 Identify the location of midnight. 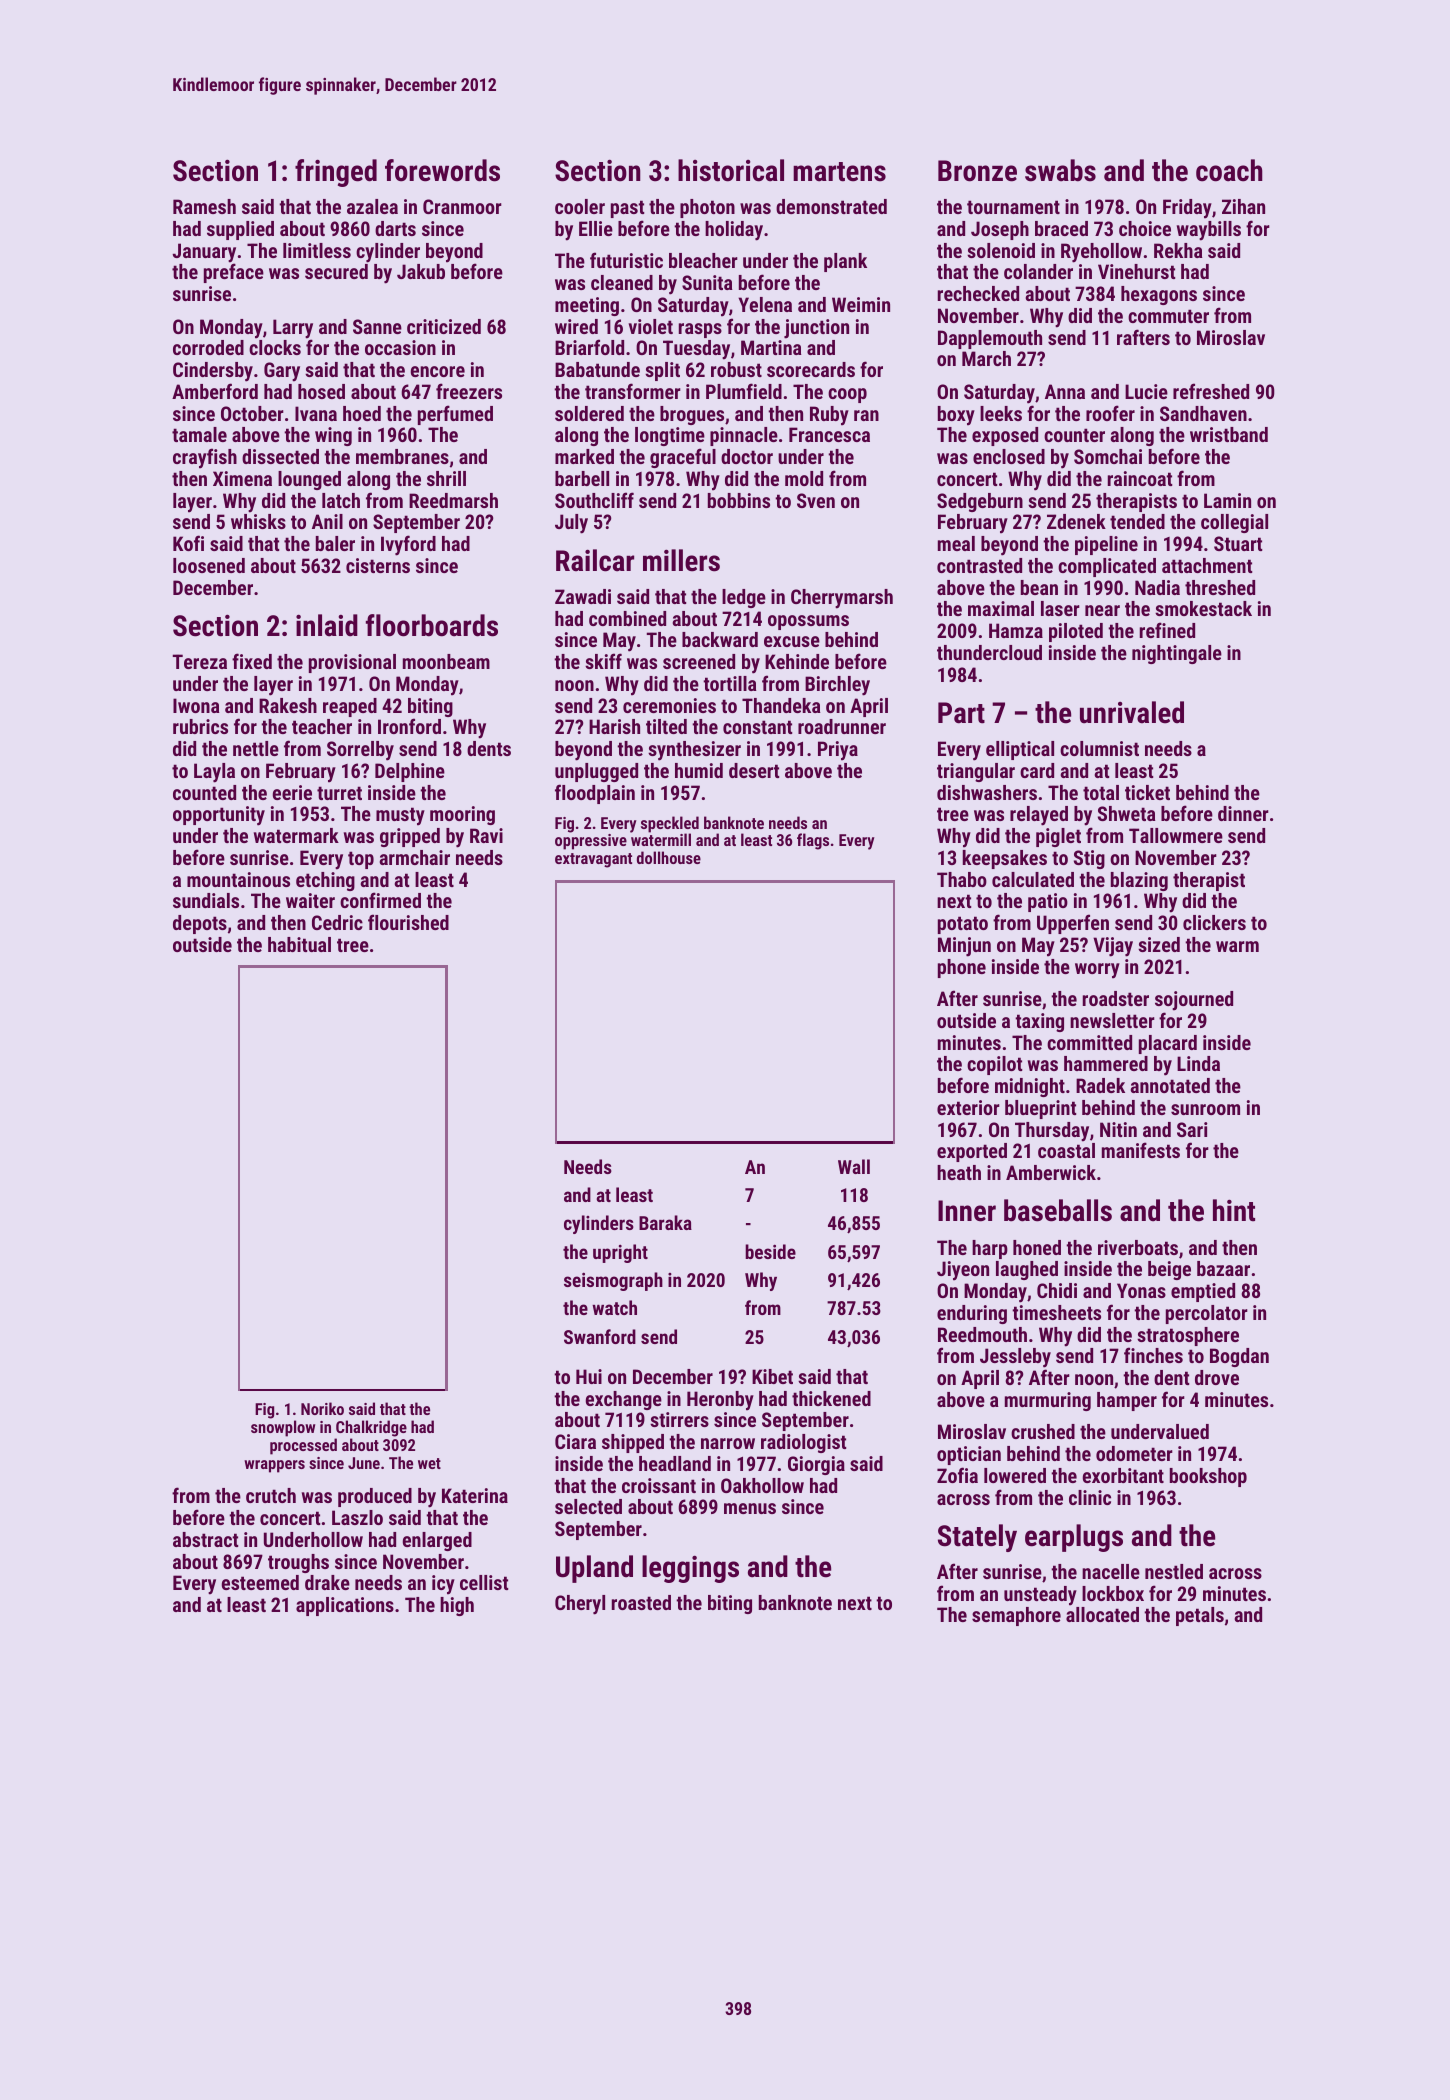
(1030, 1087).
